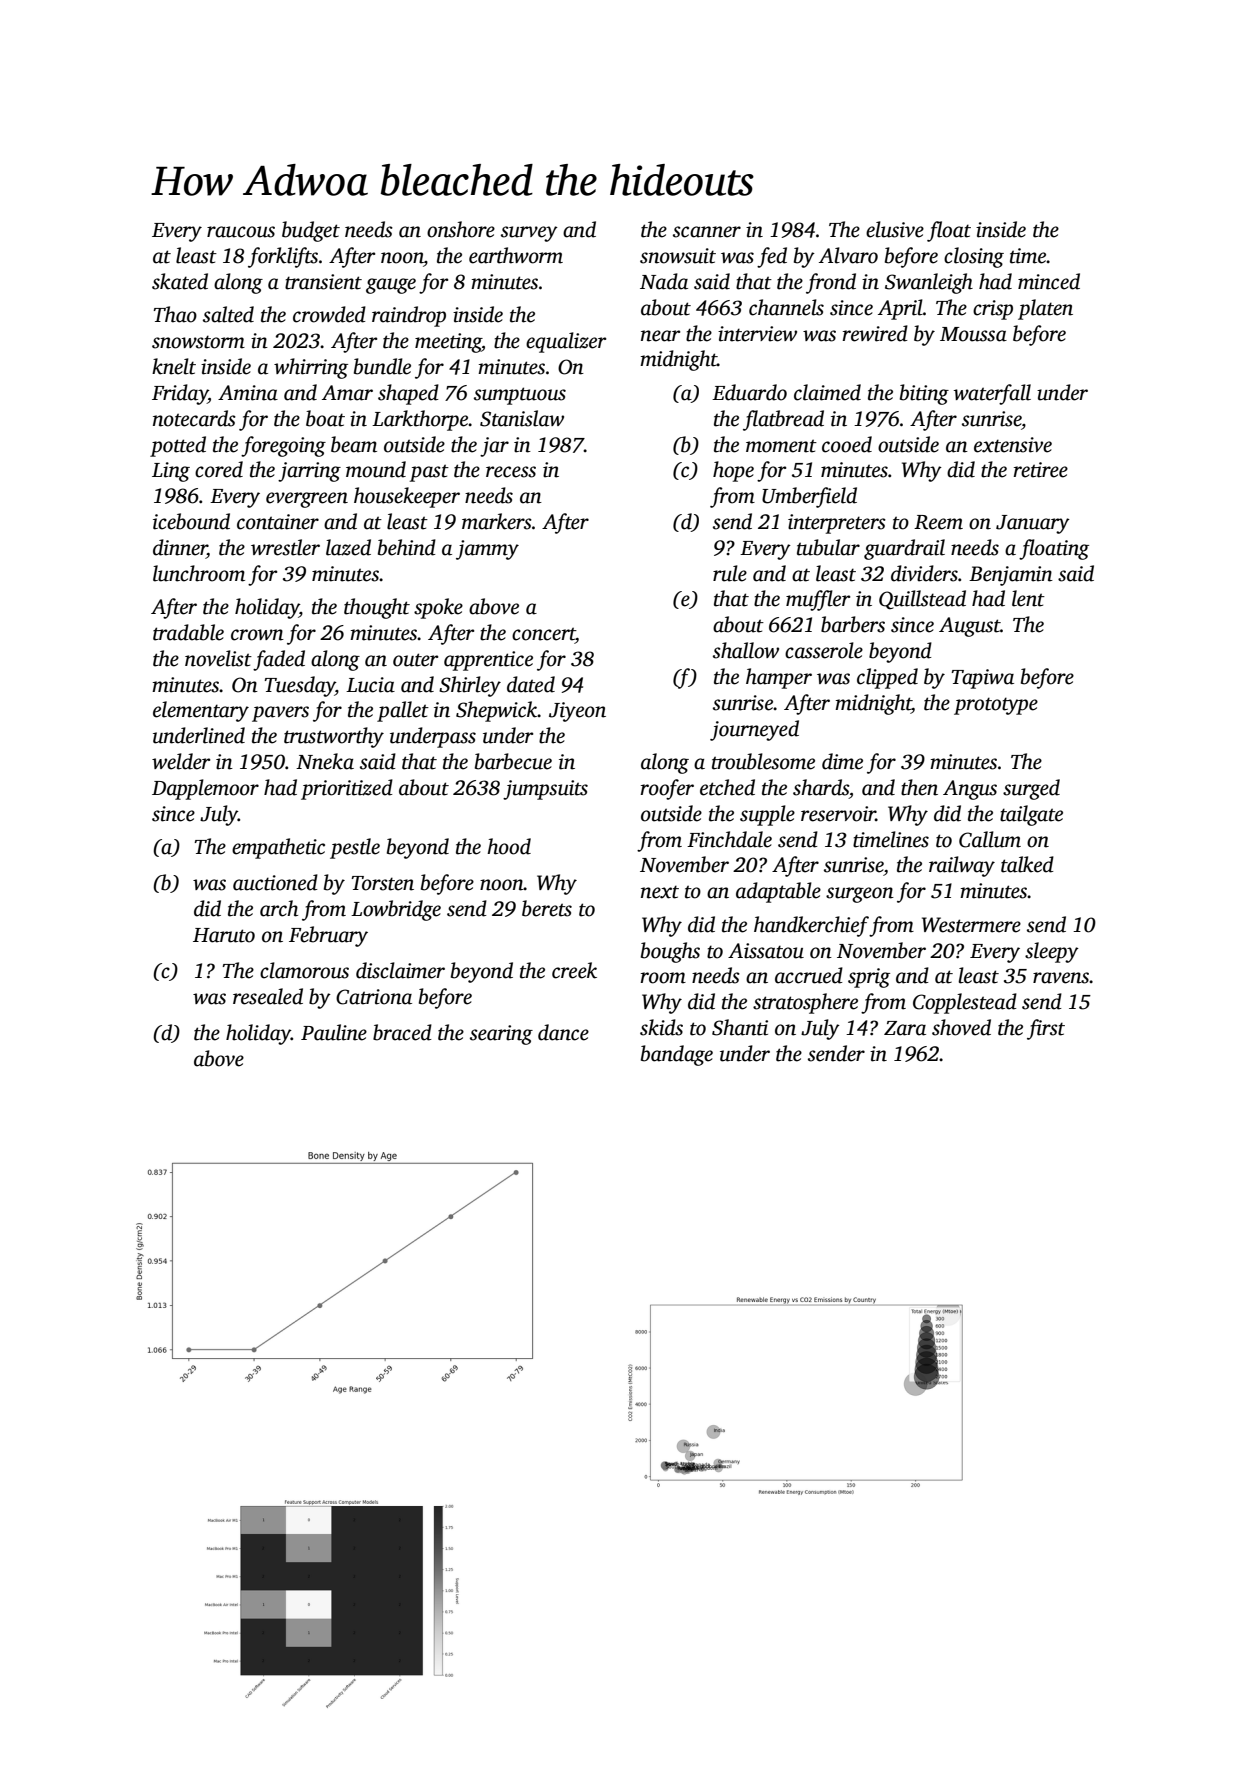 The width and height of the screenshot is (1249, 1767). Describe the element at coordinates (516, 255) in the screenshot. I see `earthworm` at that location.
